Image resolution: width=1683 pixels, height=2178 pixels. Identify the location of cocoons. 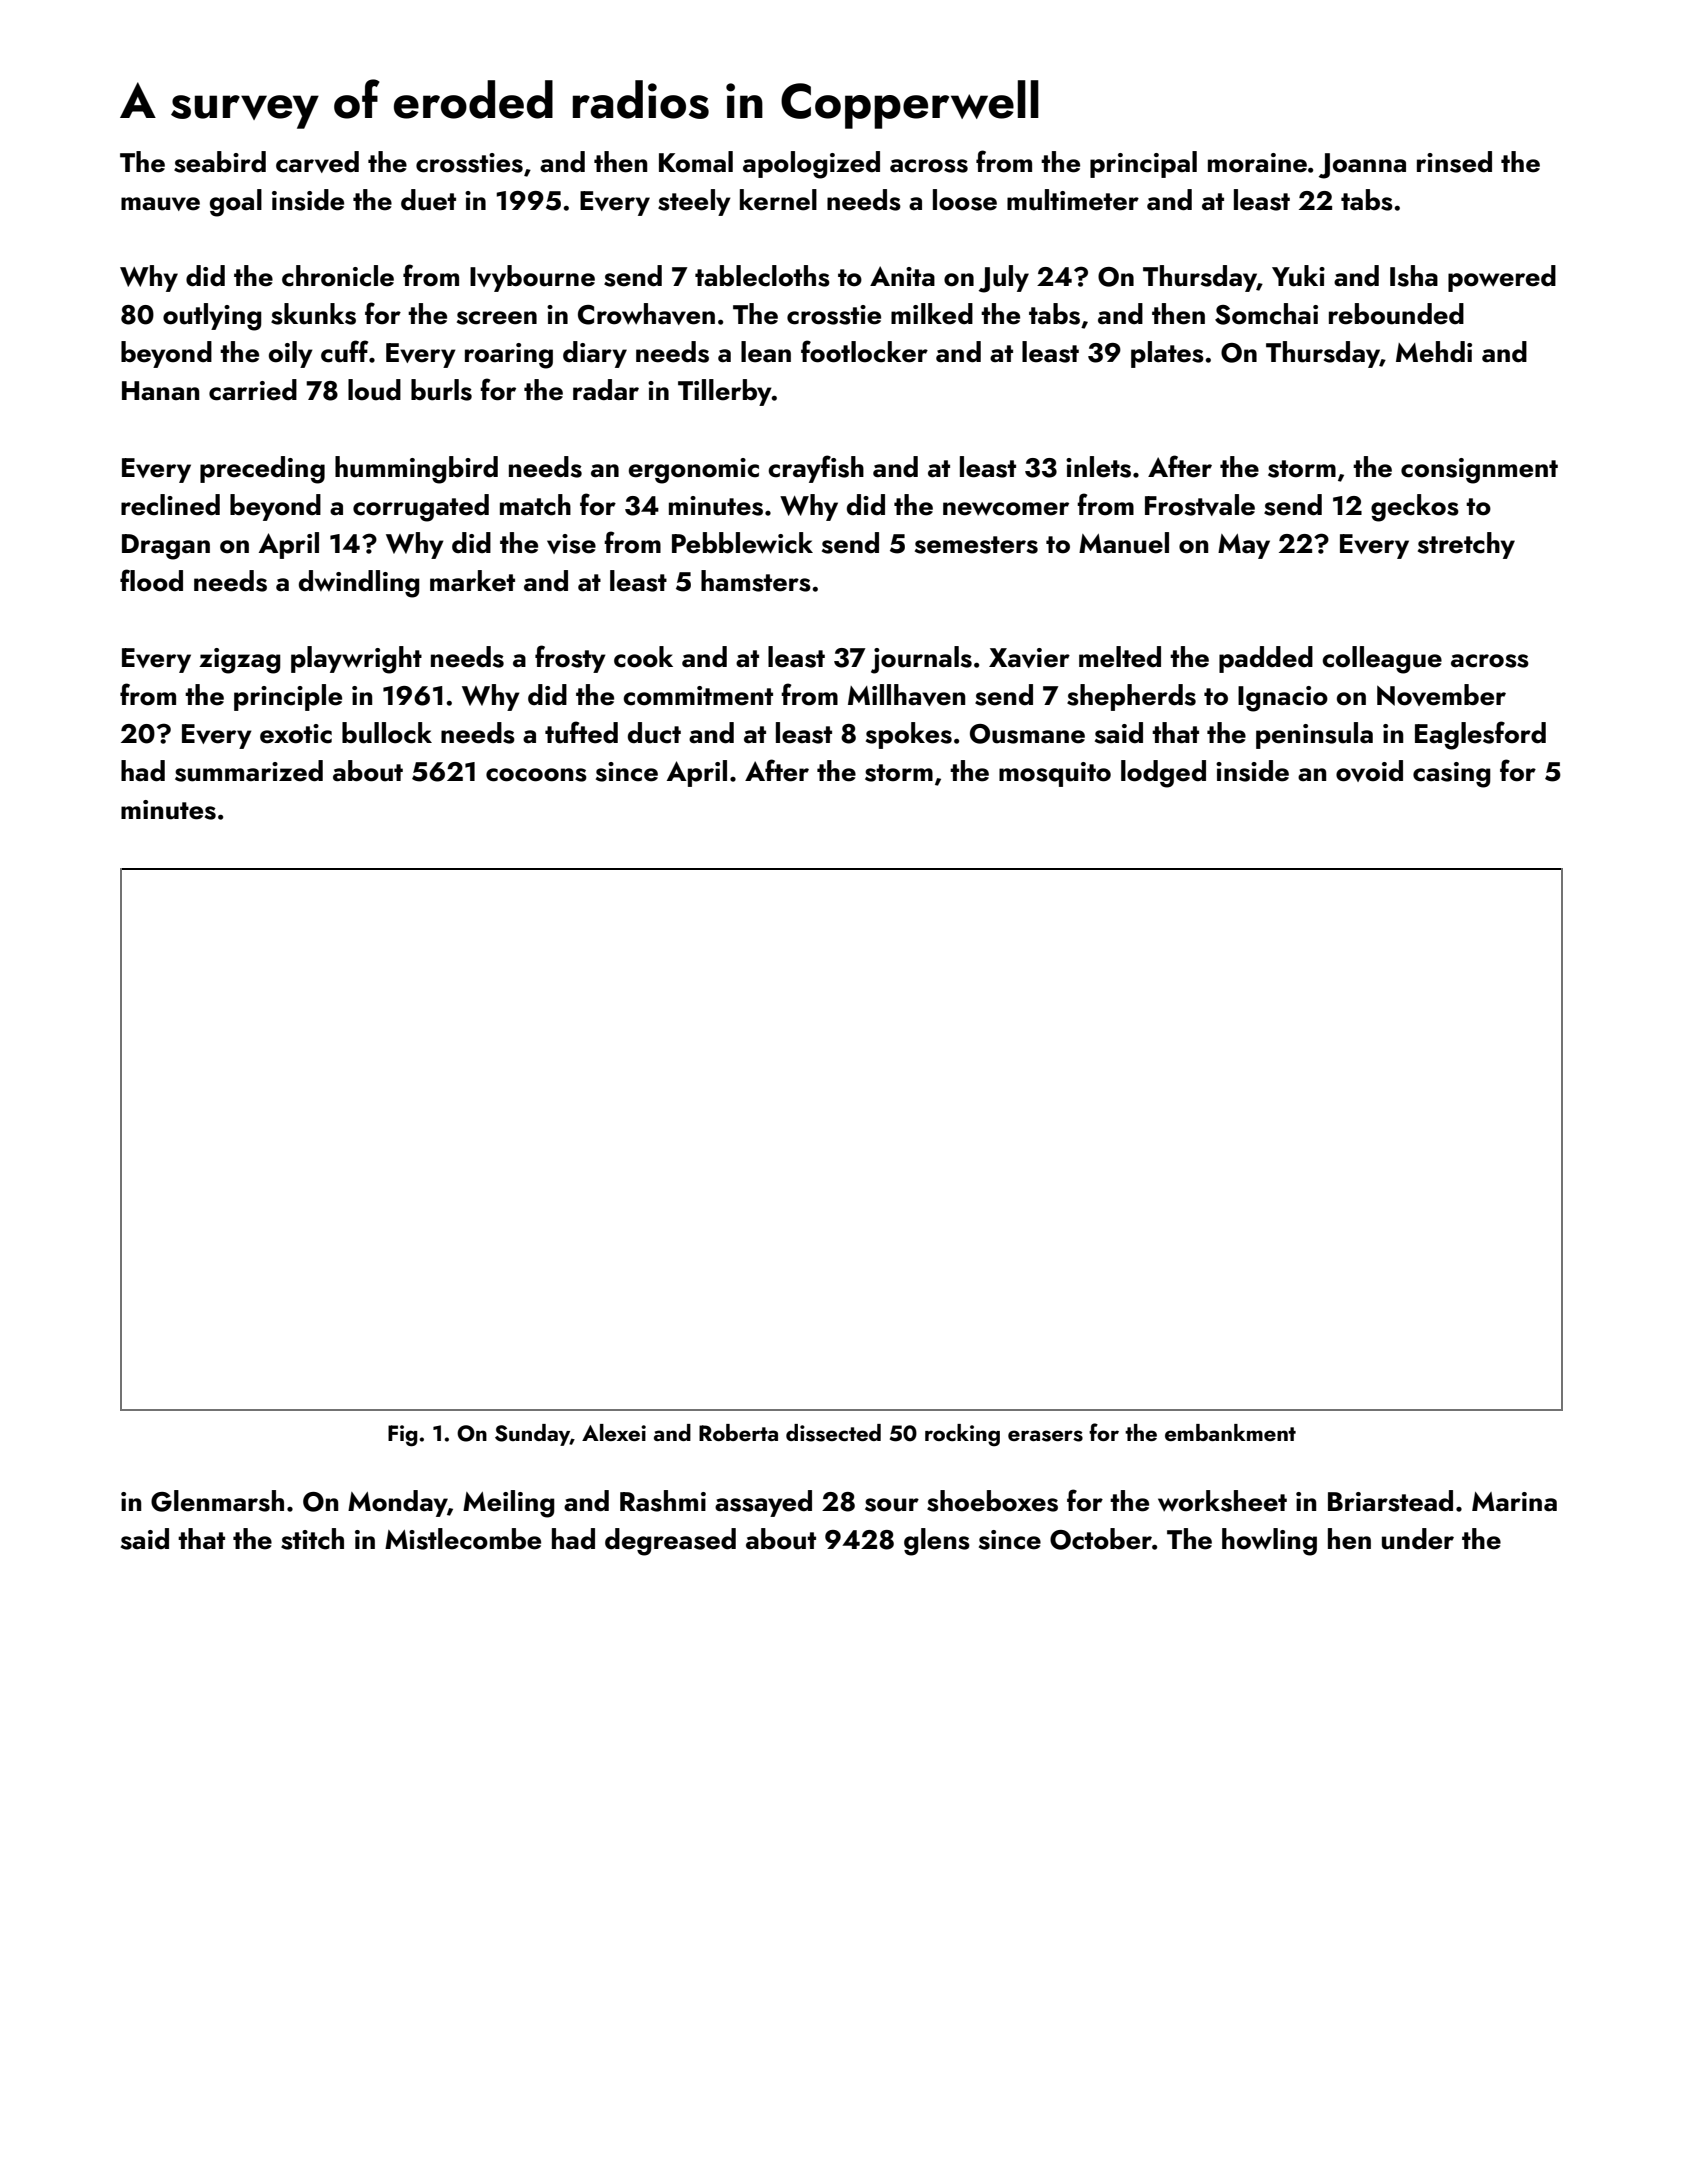
(536, 775).
